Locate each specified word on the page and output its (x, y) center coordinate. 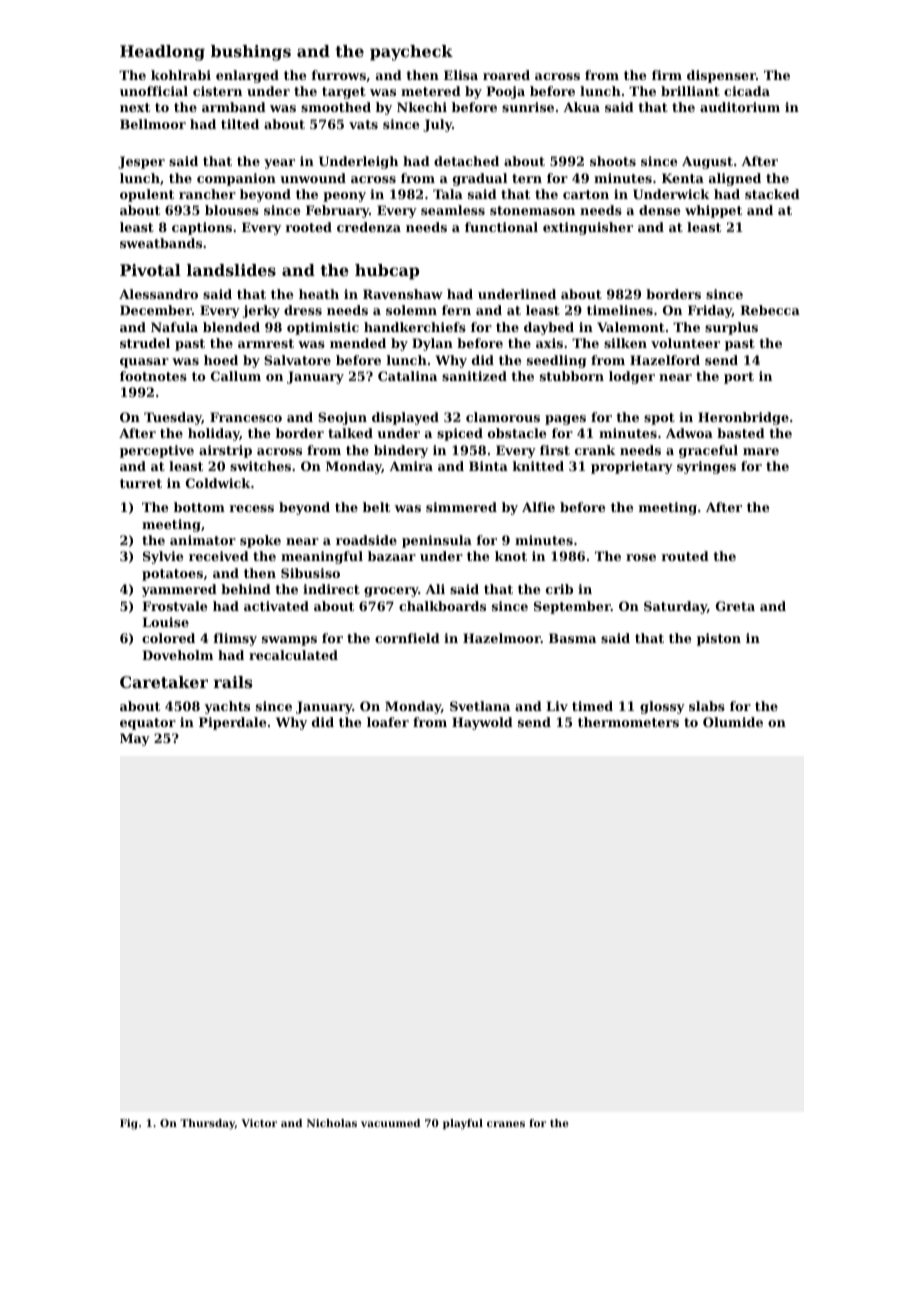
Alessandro (158, 294)
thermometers (628, 722)
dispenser (721, 76)
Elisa (461, 75)
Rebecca (770, 310)
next (135, 107)
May (135, 739)
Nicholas (332, 1123)
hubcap (387, 272)
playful (463, 1124)
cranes (506, 1124)
